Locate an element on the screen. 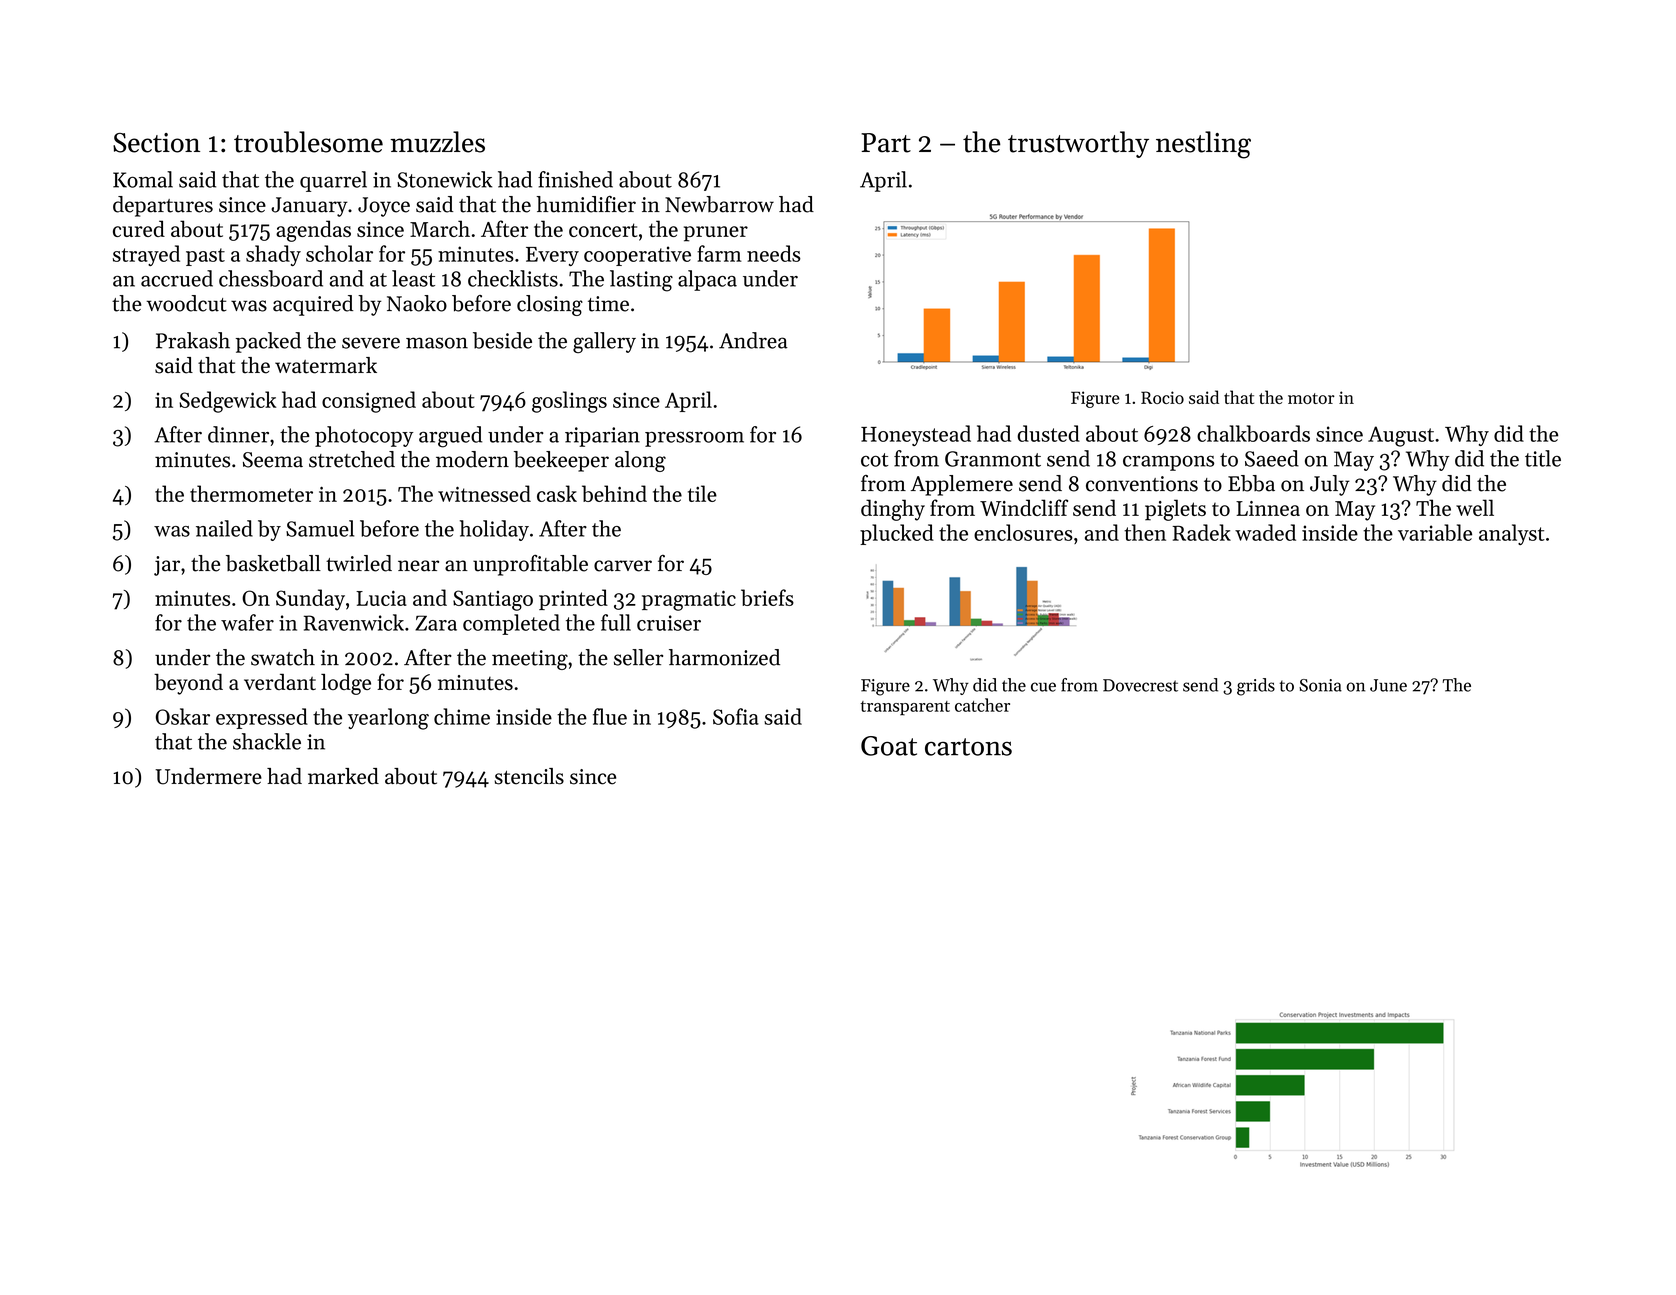 Image resolution: width=1676 pixels, height=1295 pixels. Dovecrest is located at coordinates (1140, 685).
